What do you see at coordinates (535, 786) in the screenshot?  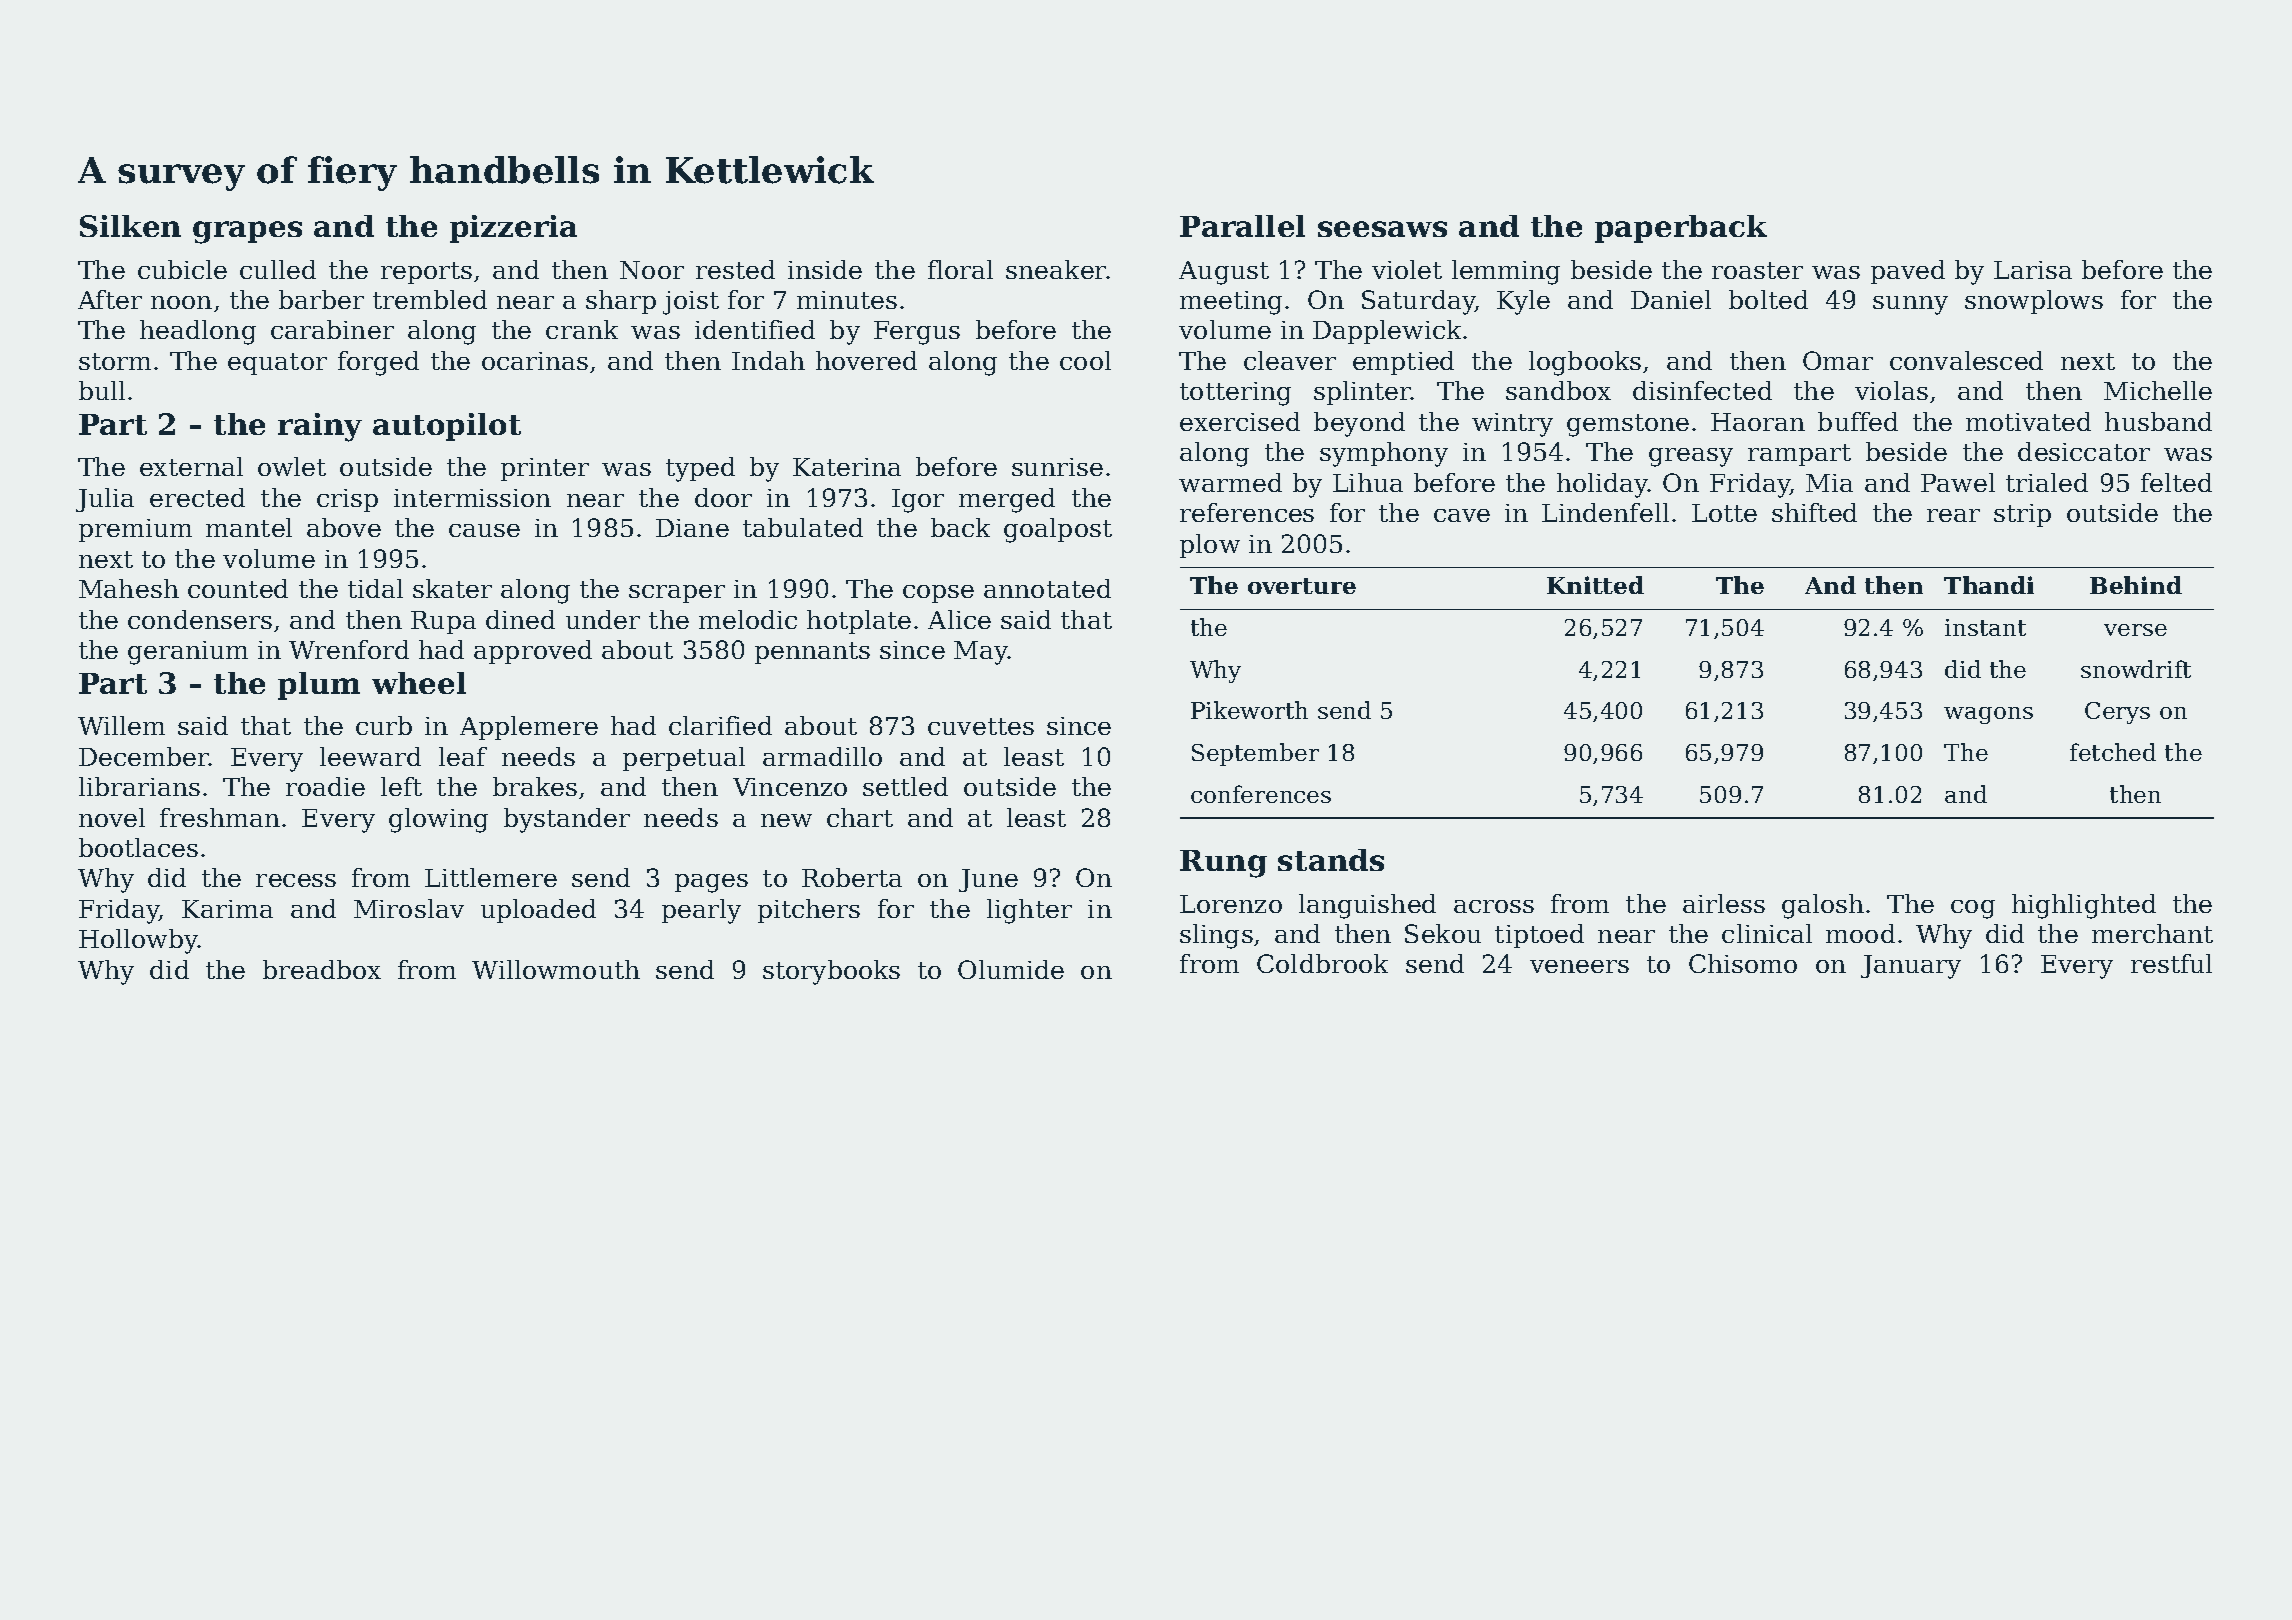 I see `brakes` at bounding box center [535, 786].
